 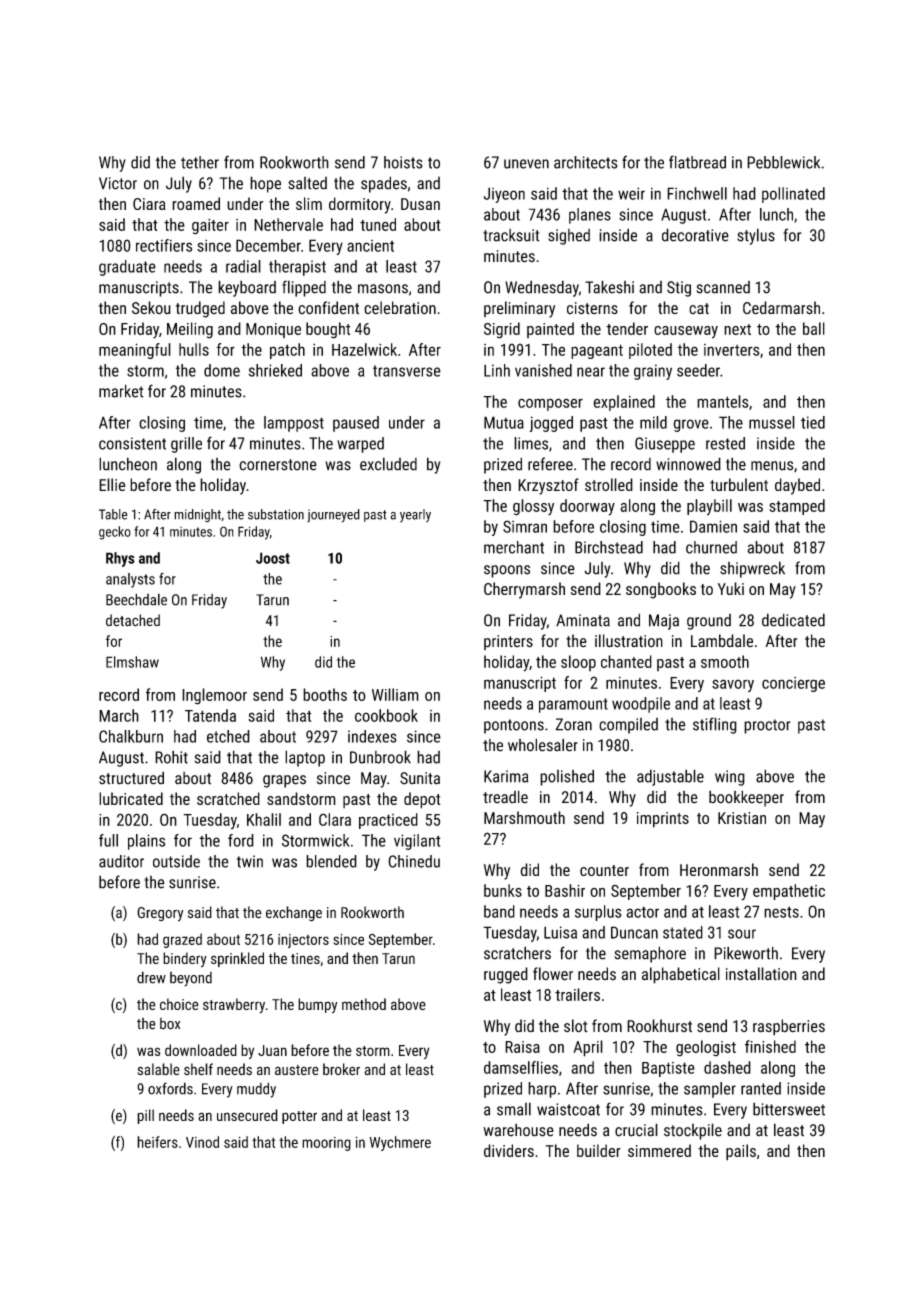 What do you see at coordinates (326, 1144) in the screenshot?
I see `mooring` at bounding box center [326, 1144].
